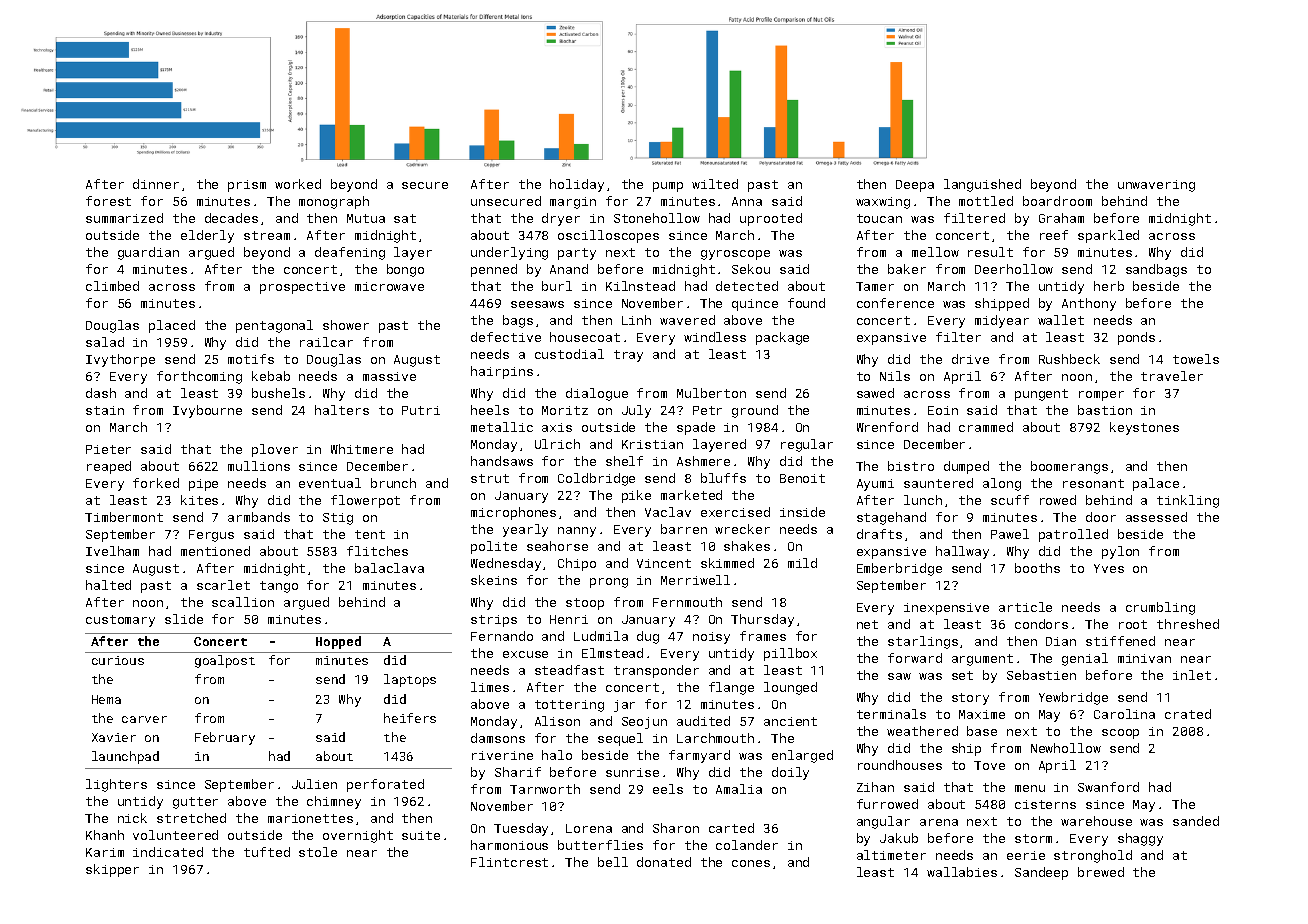 This screenshot has height=924, width=1308. What do you see at coordinates (314, 784) in the screenshot?
I see `Julien` at bounding box center [314, 784].
